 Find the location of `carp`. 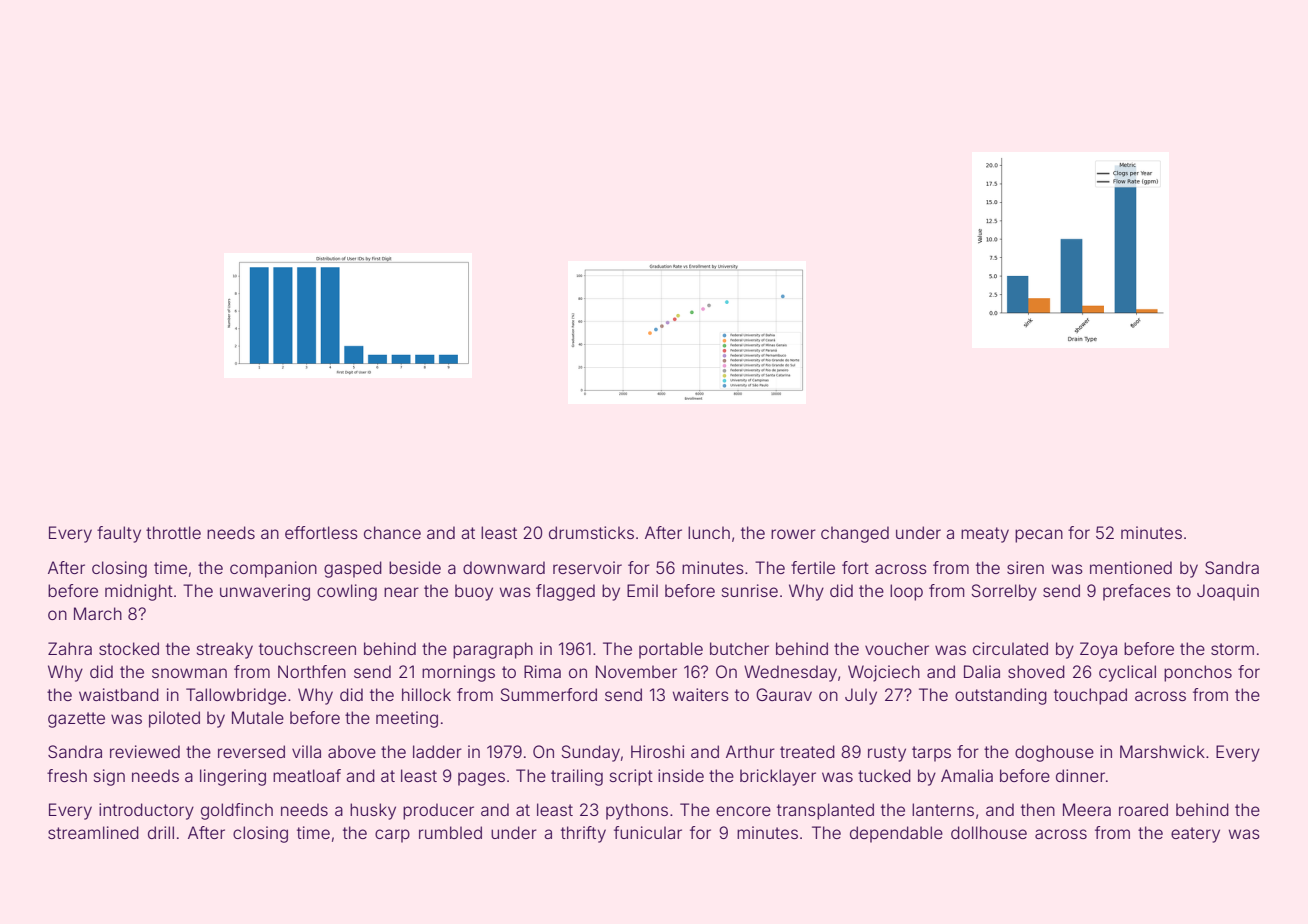

carp is located at coordinates (392, 836).
